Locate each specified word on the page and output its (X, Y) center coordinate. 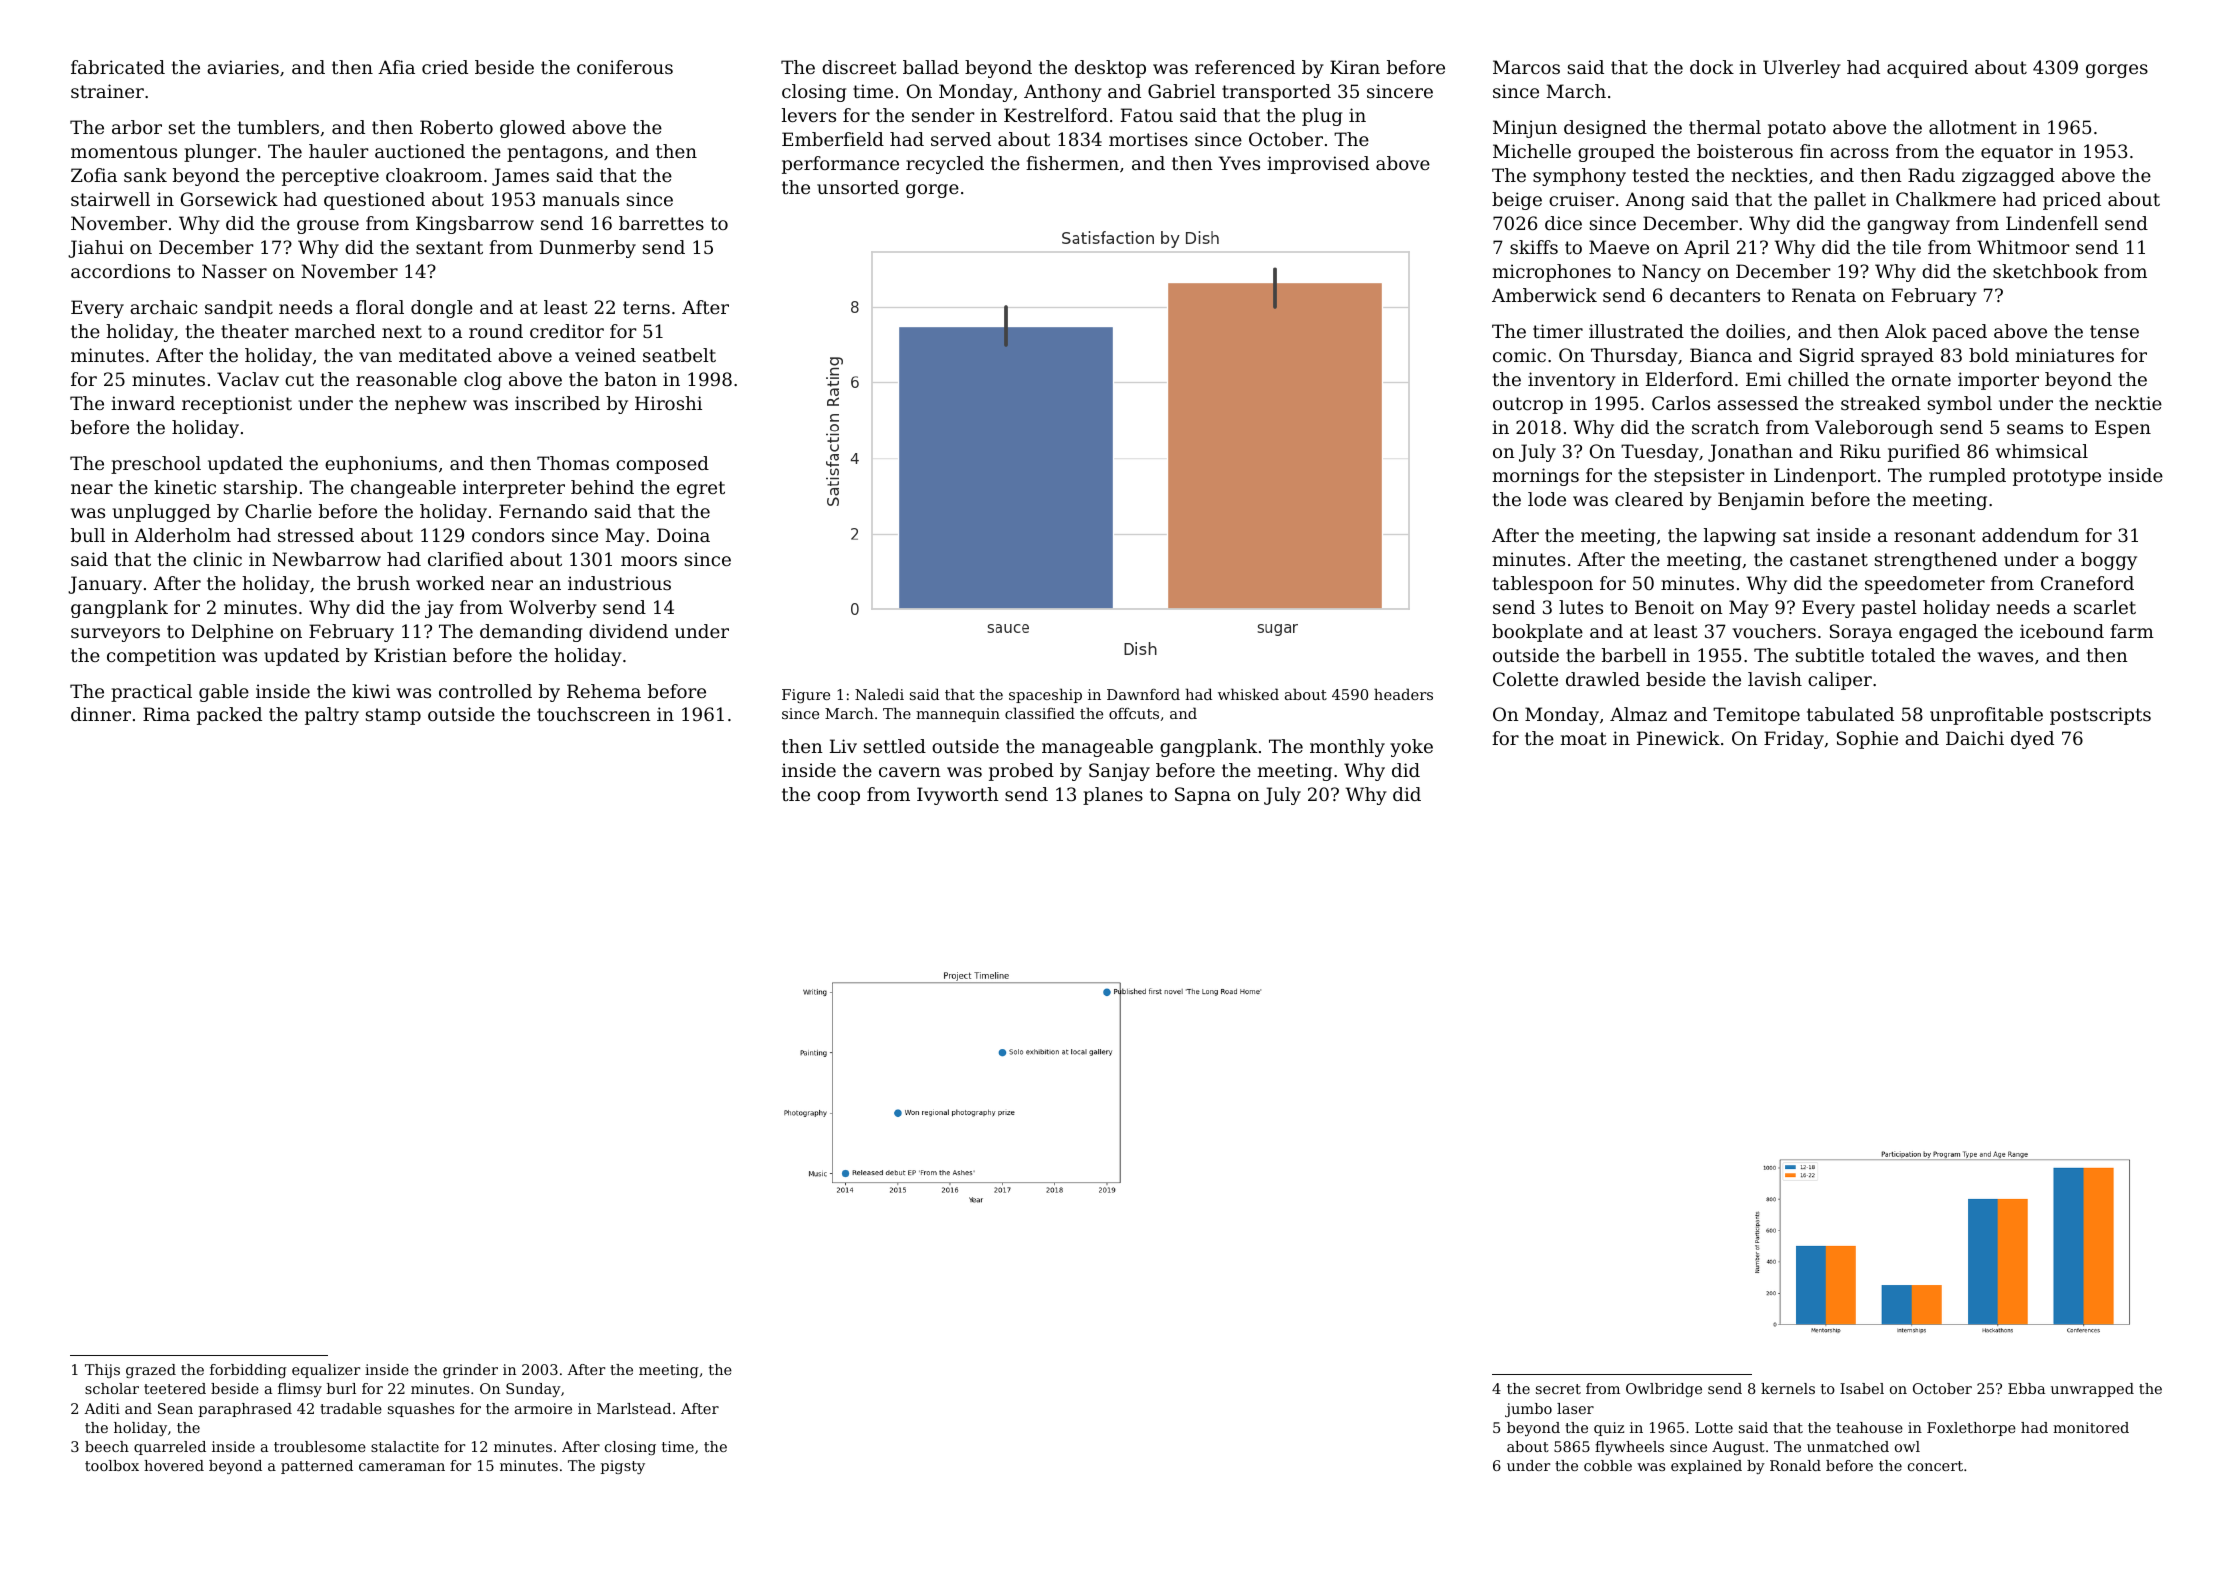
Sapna (1203, 796)
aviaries (243, 67)
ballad (931, 67)
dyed (2032, 740)
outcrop (1528, 405)
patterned (317, 1467)
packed (229, 716)
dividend (628, 631)
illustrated (1636, 331)
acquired (1927, 69)
